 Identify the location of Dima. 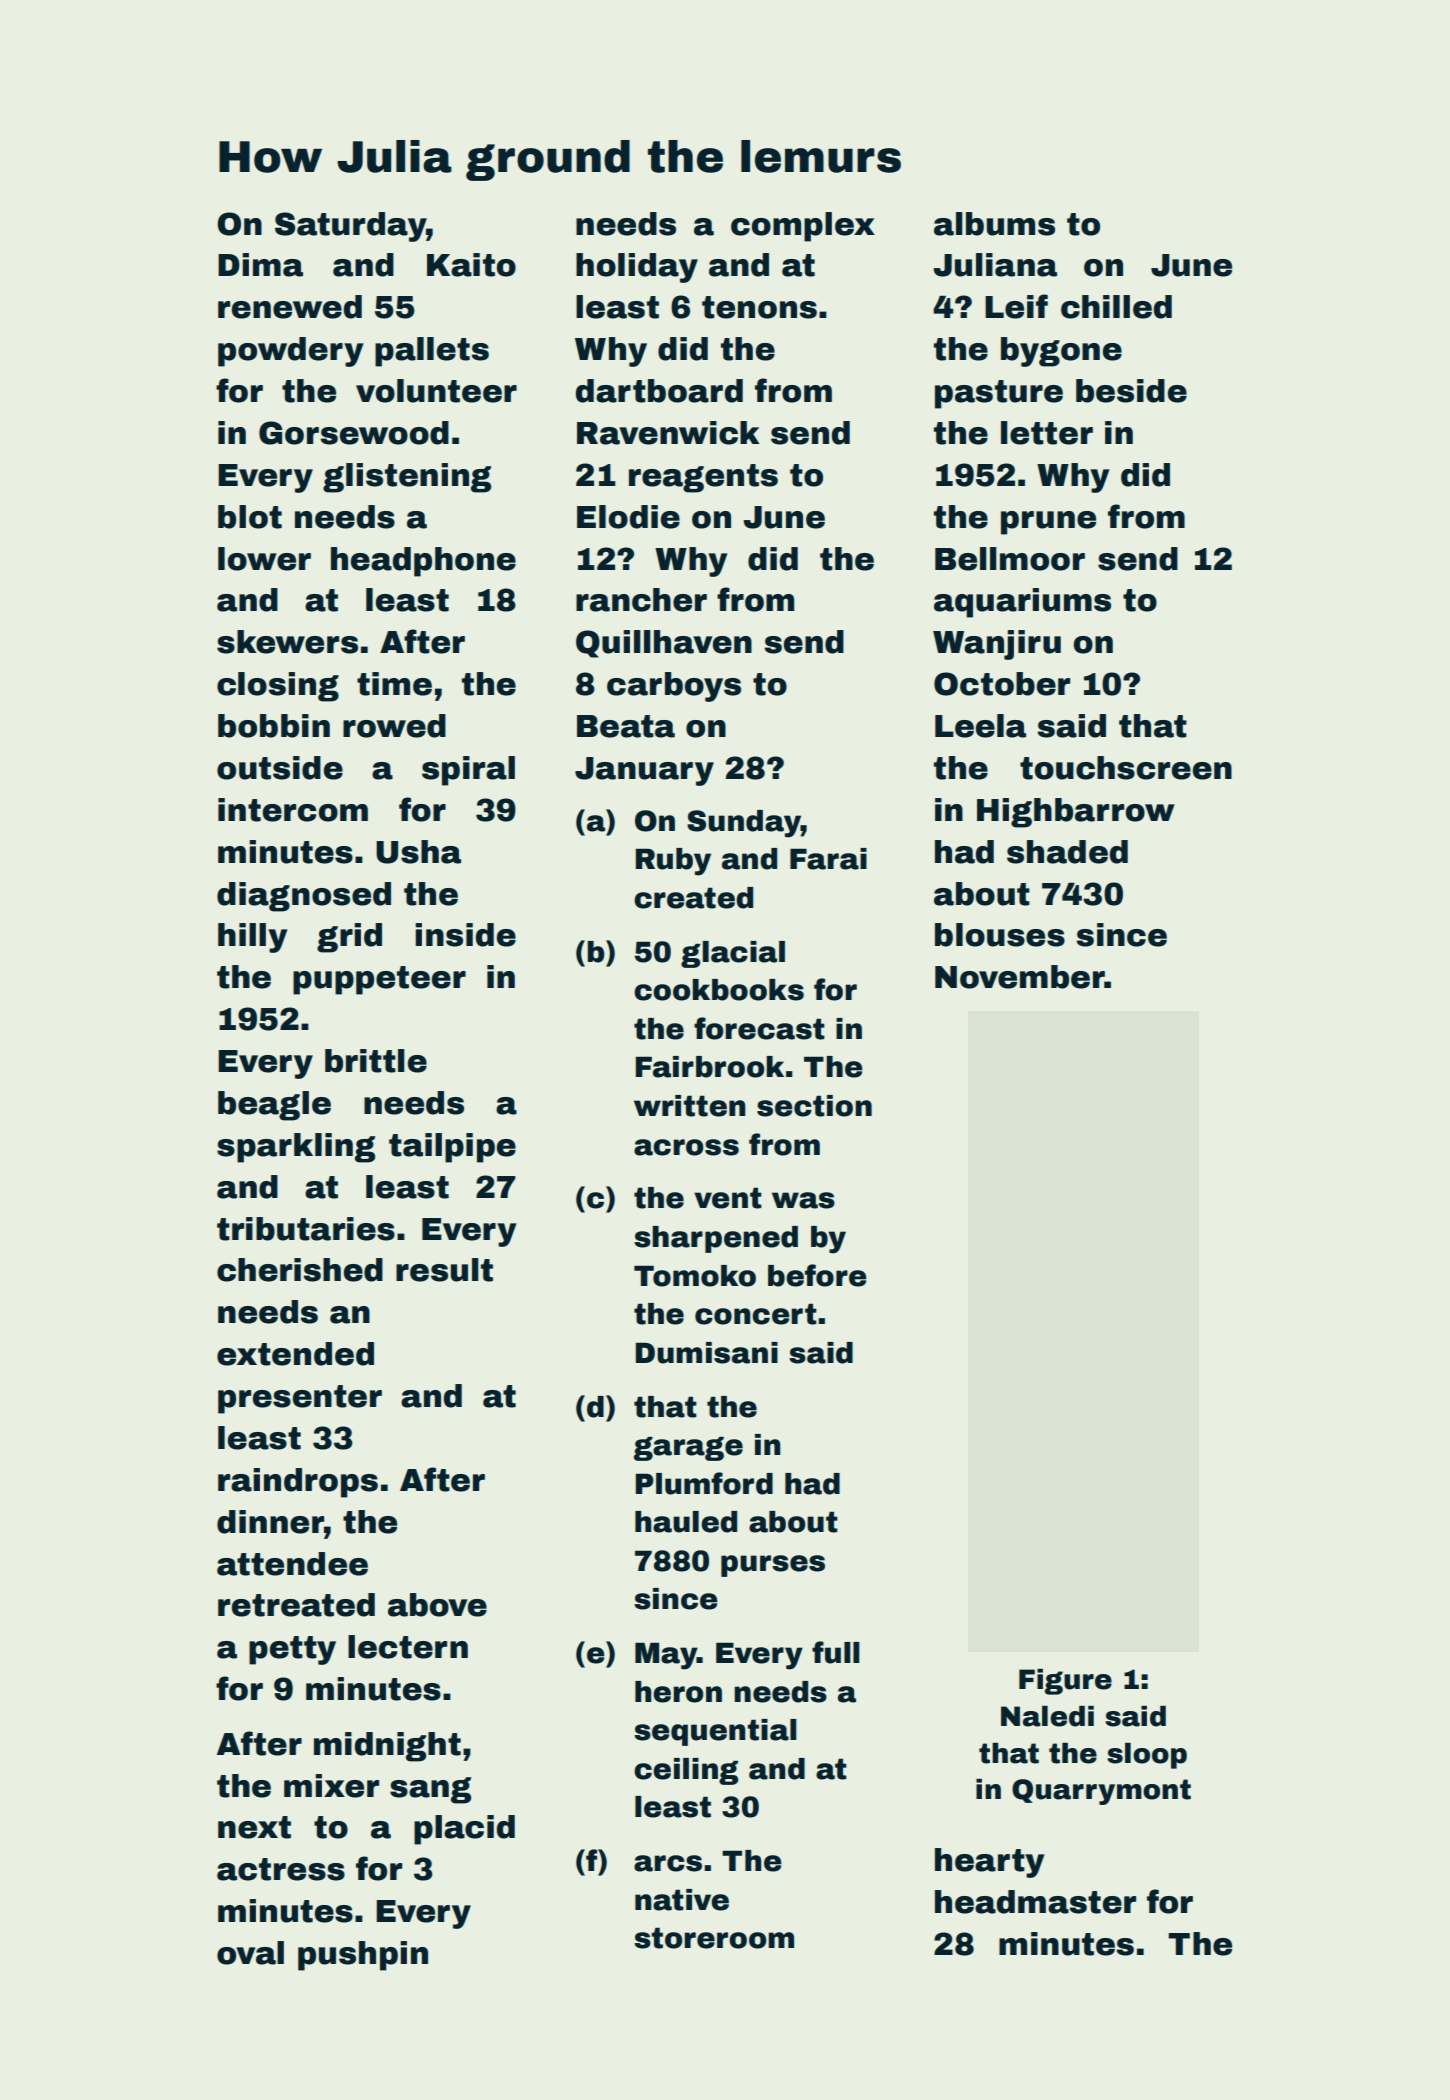
(260, 265).
